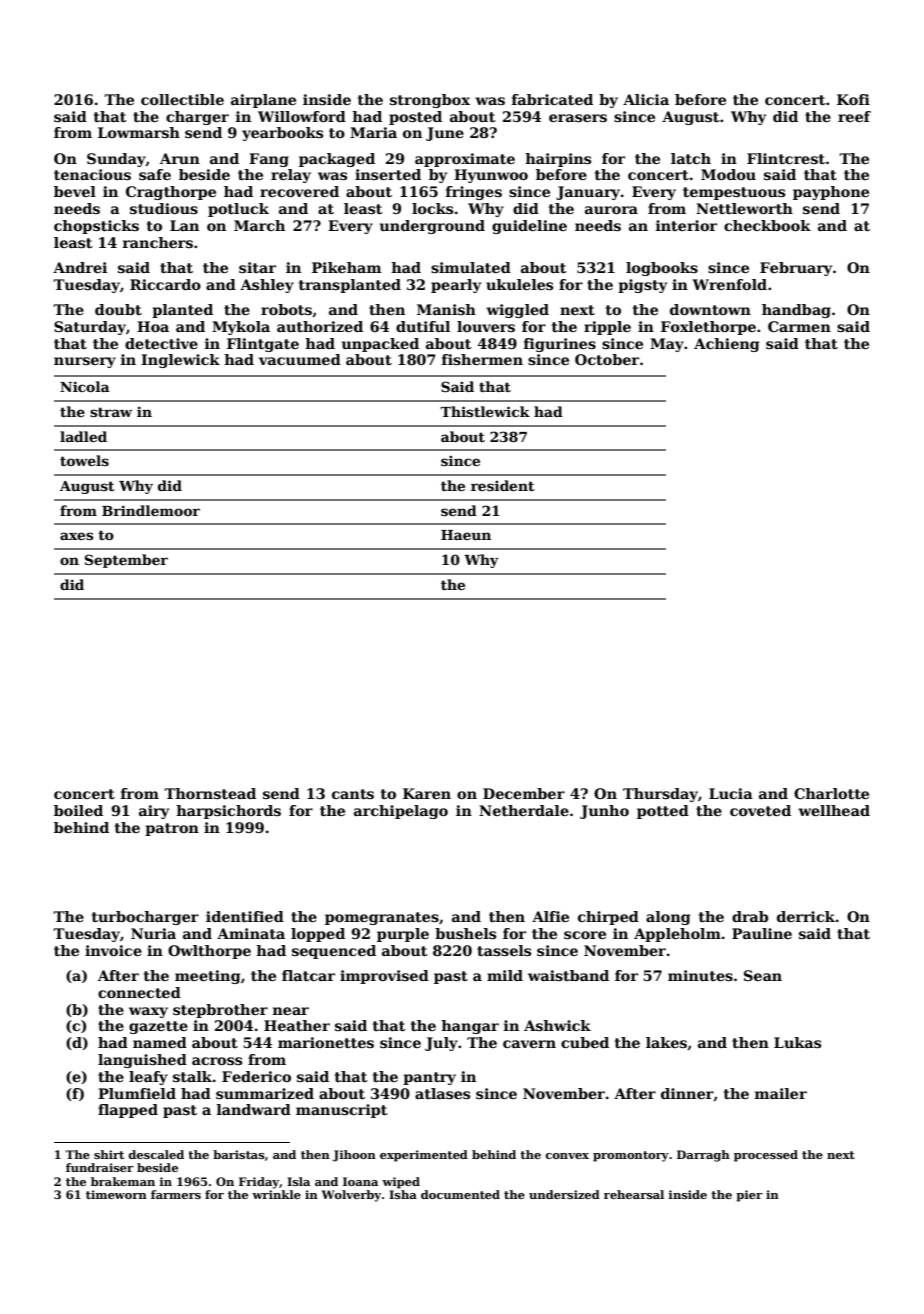 This screenshot has height=1314, width=924. What do you see at coordinates (797, 1042) in the screenshot?
I see `Lukas` at bounding box center [797, 1042].
